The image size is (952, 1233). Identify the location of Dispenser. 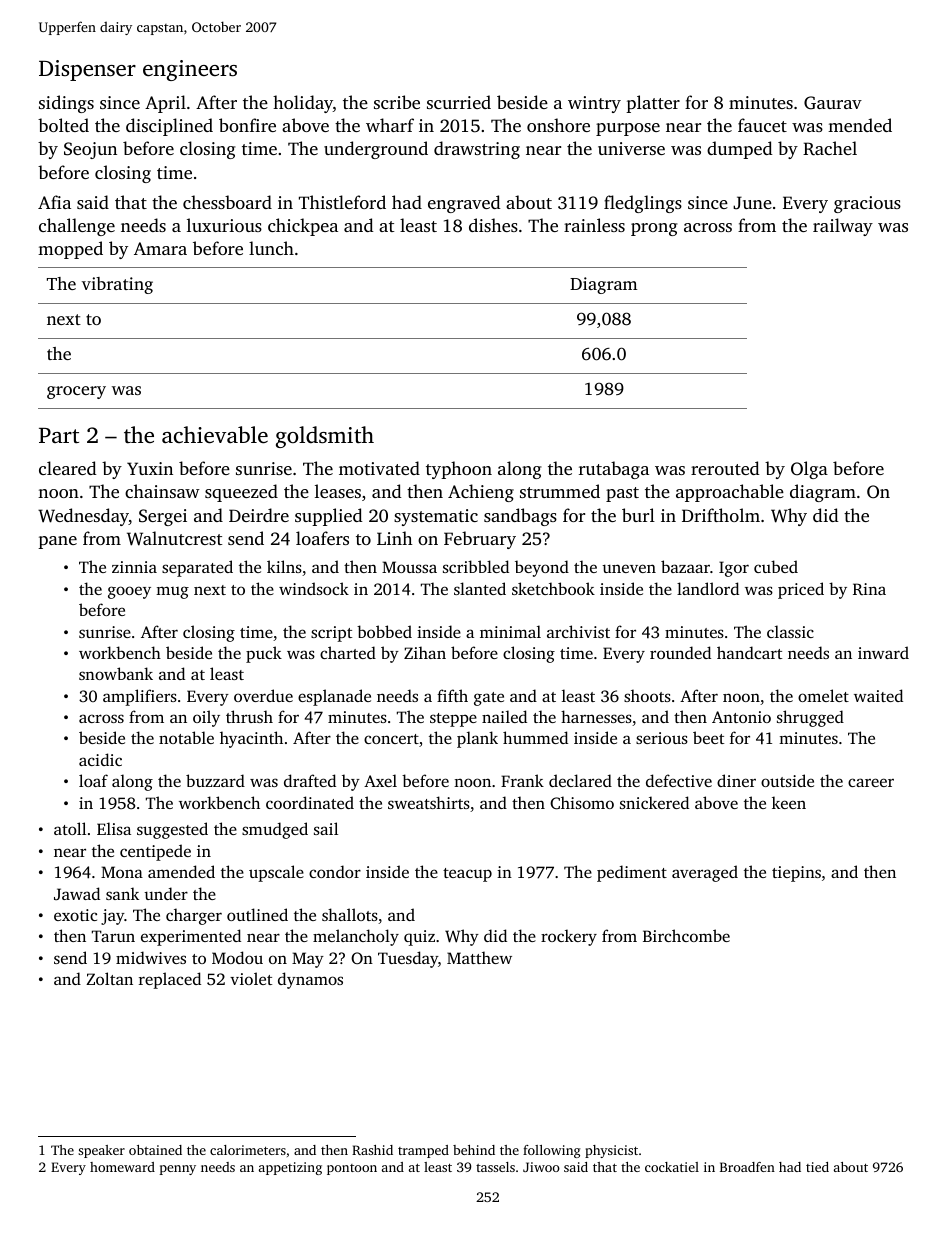
(87, 70).
